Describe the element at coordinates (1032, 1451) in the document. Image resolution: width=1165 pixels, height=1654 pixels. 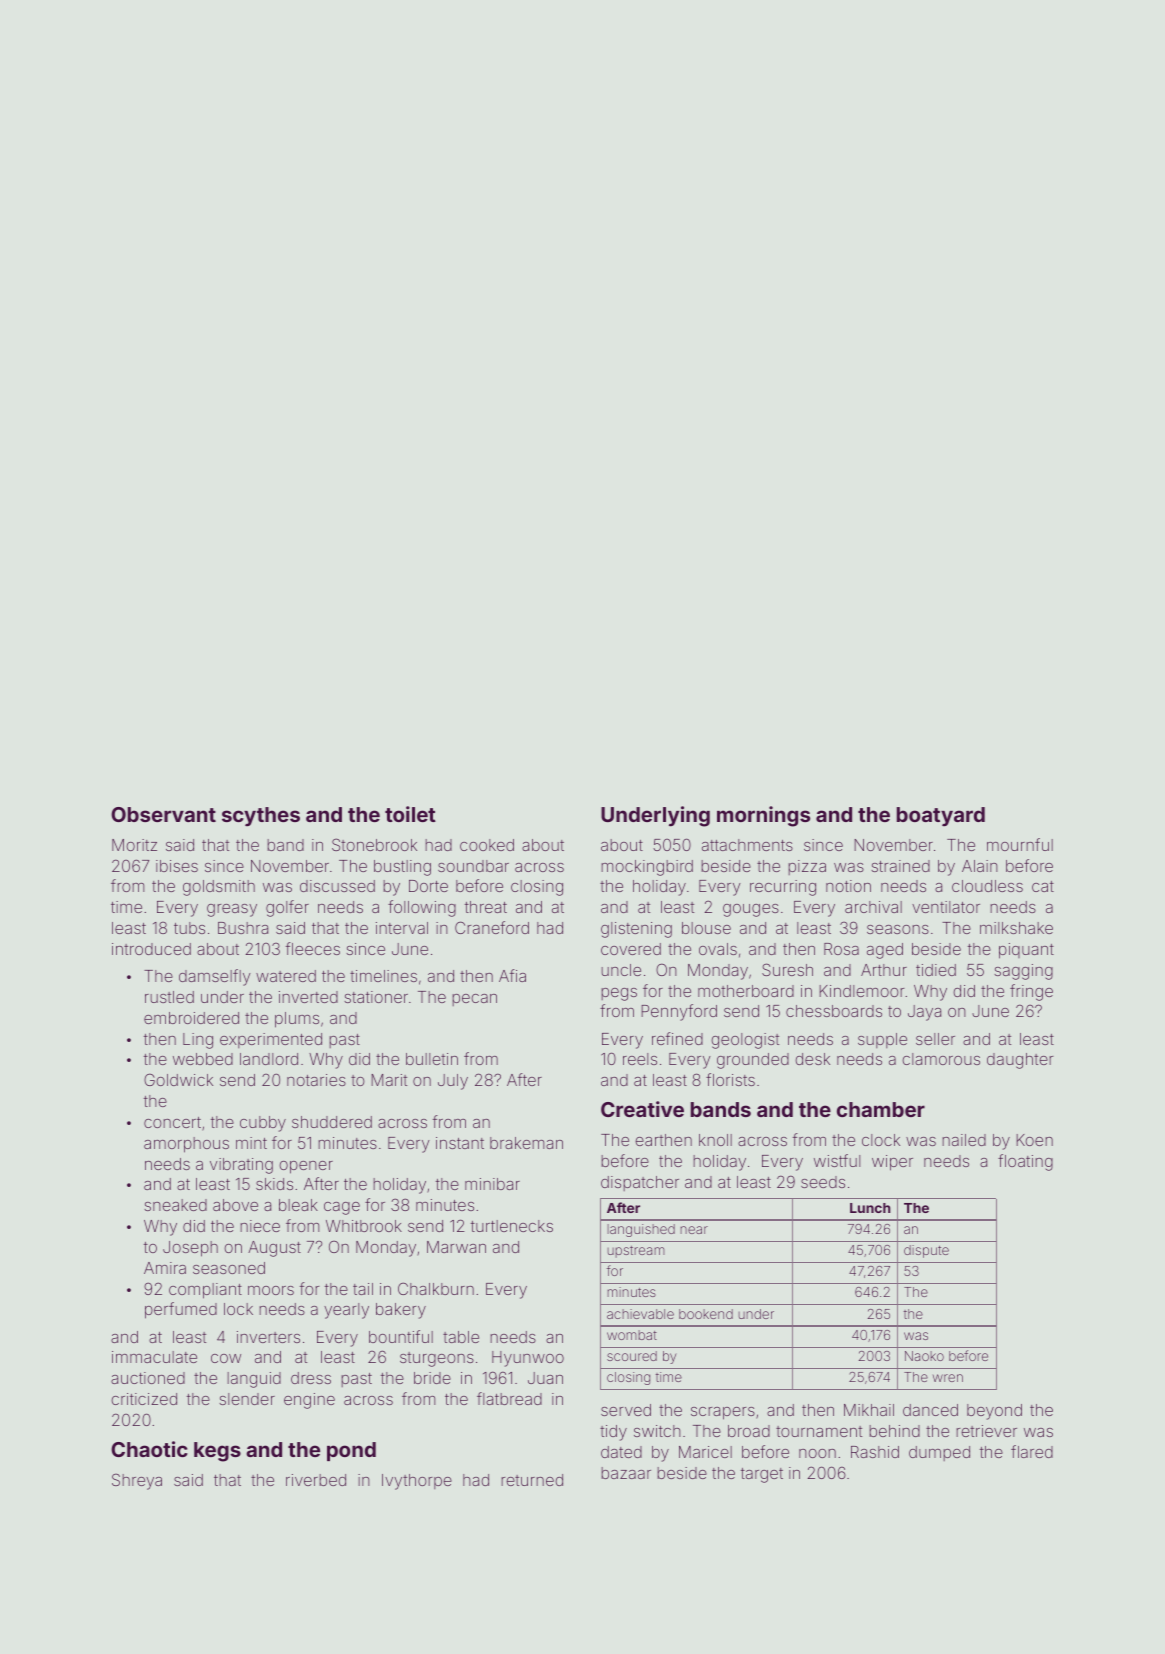
I see `flared` at that location.
